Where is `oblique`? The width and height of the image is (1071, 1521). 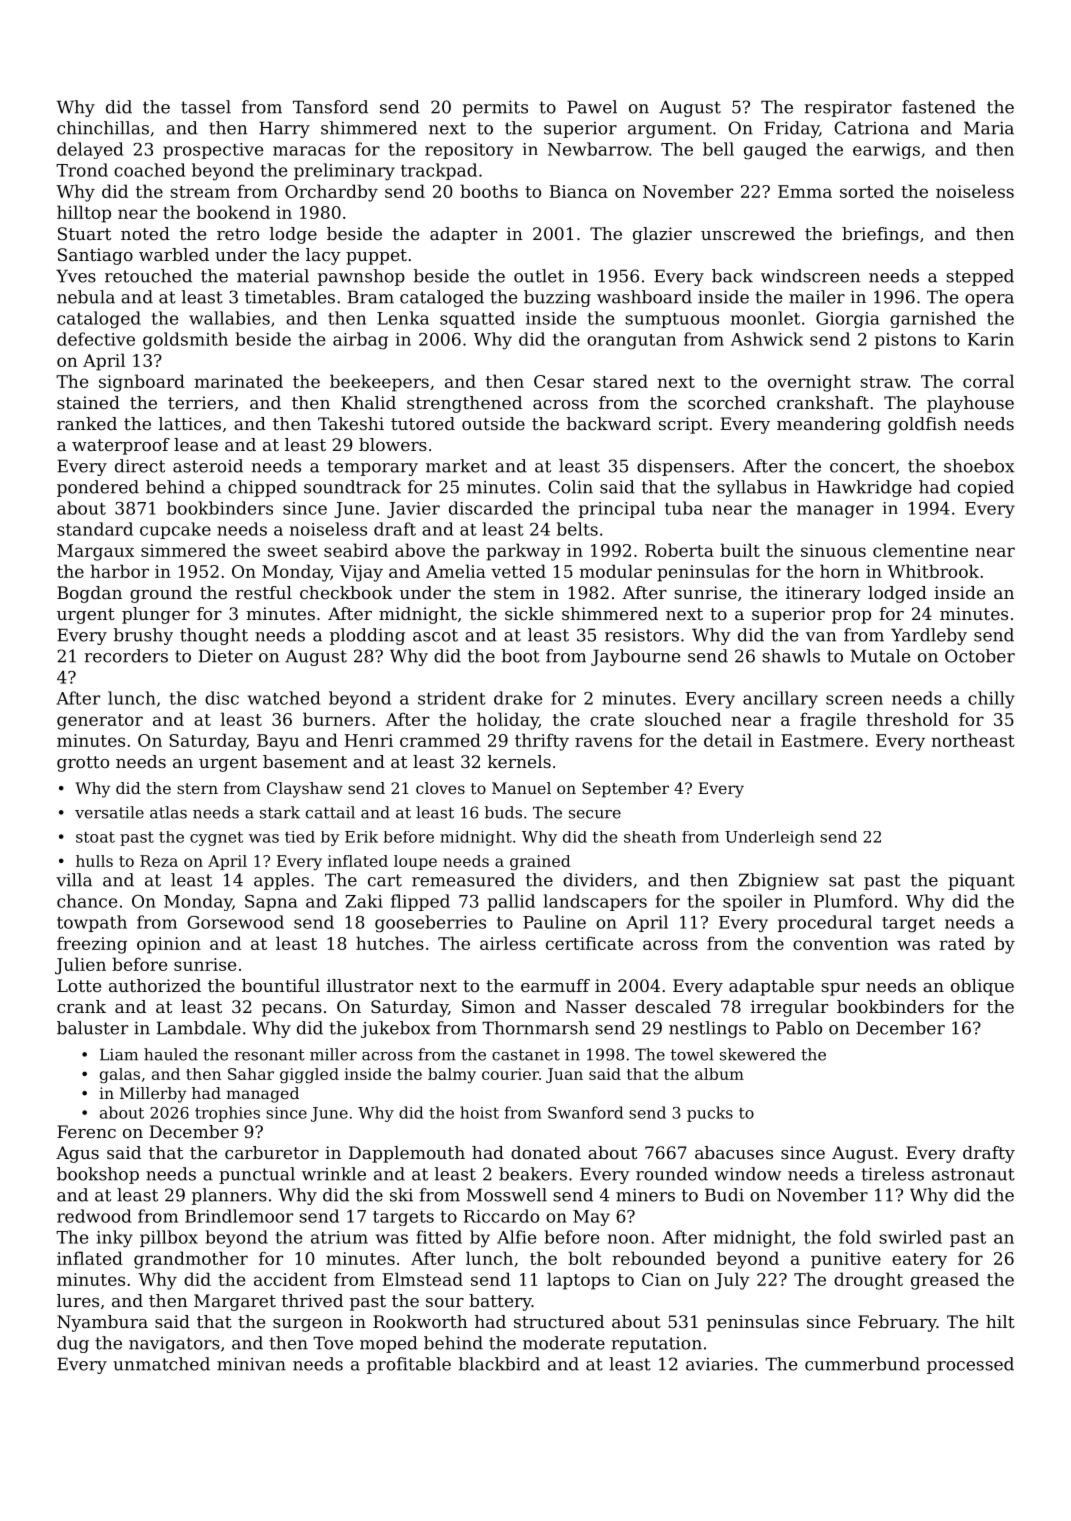
oblique is located at coordinates (982, 987).
